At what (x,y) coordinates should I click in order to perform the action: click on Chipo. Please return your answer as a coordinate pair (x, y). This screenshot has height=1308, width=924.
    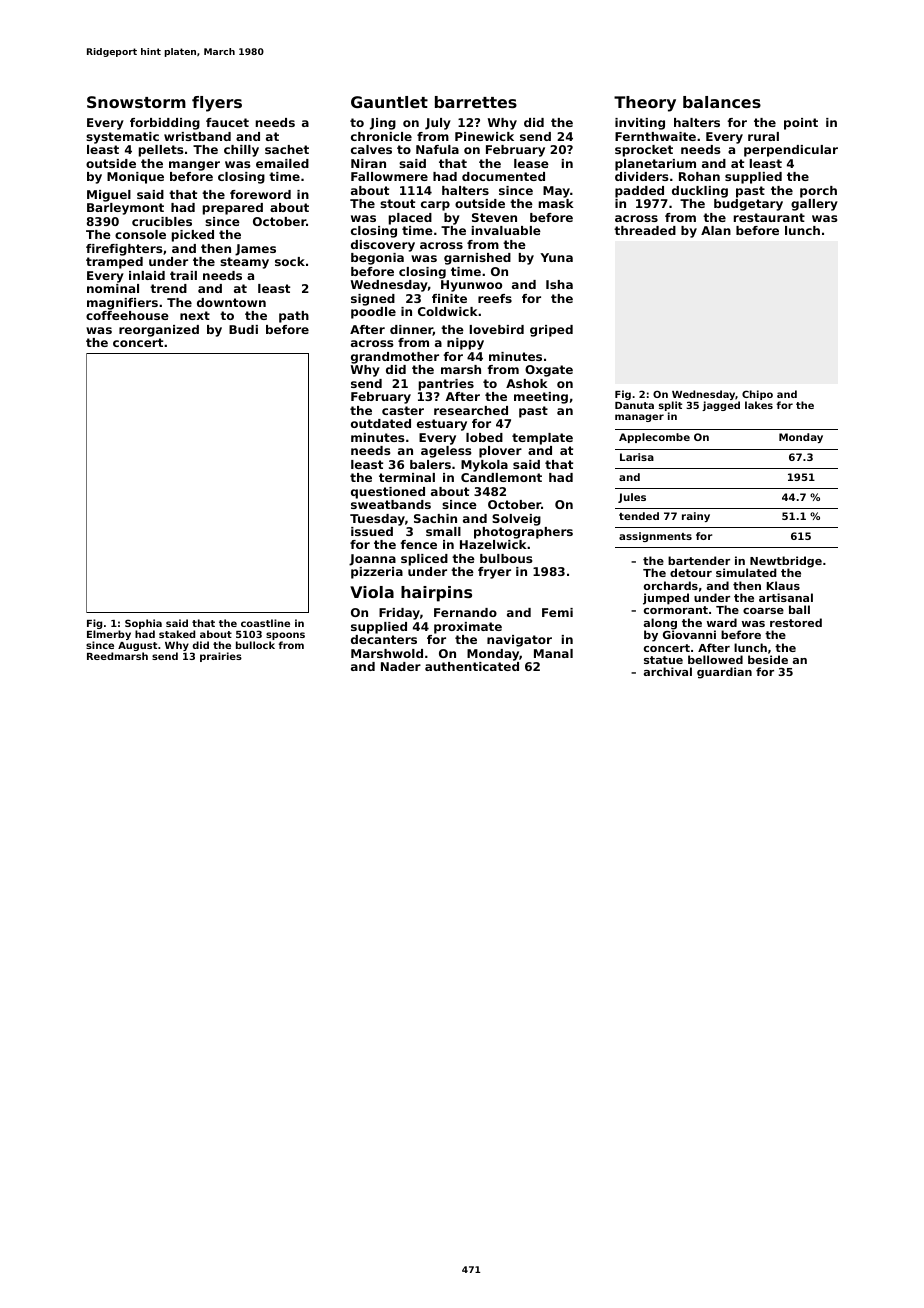
    Looking at the image, I should click on (757, 395).
